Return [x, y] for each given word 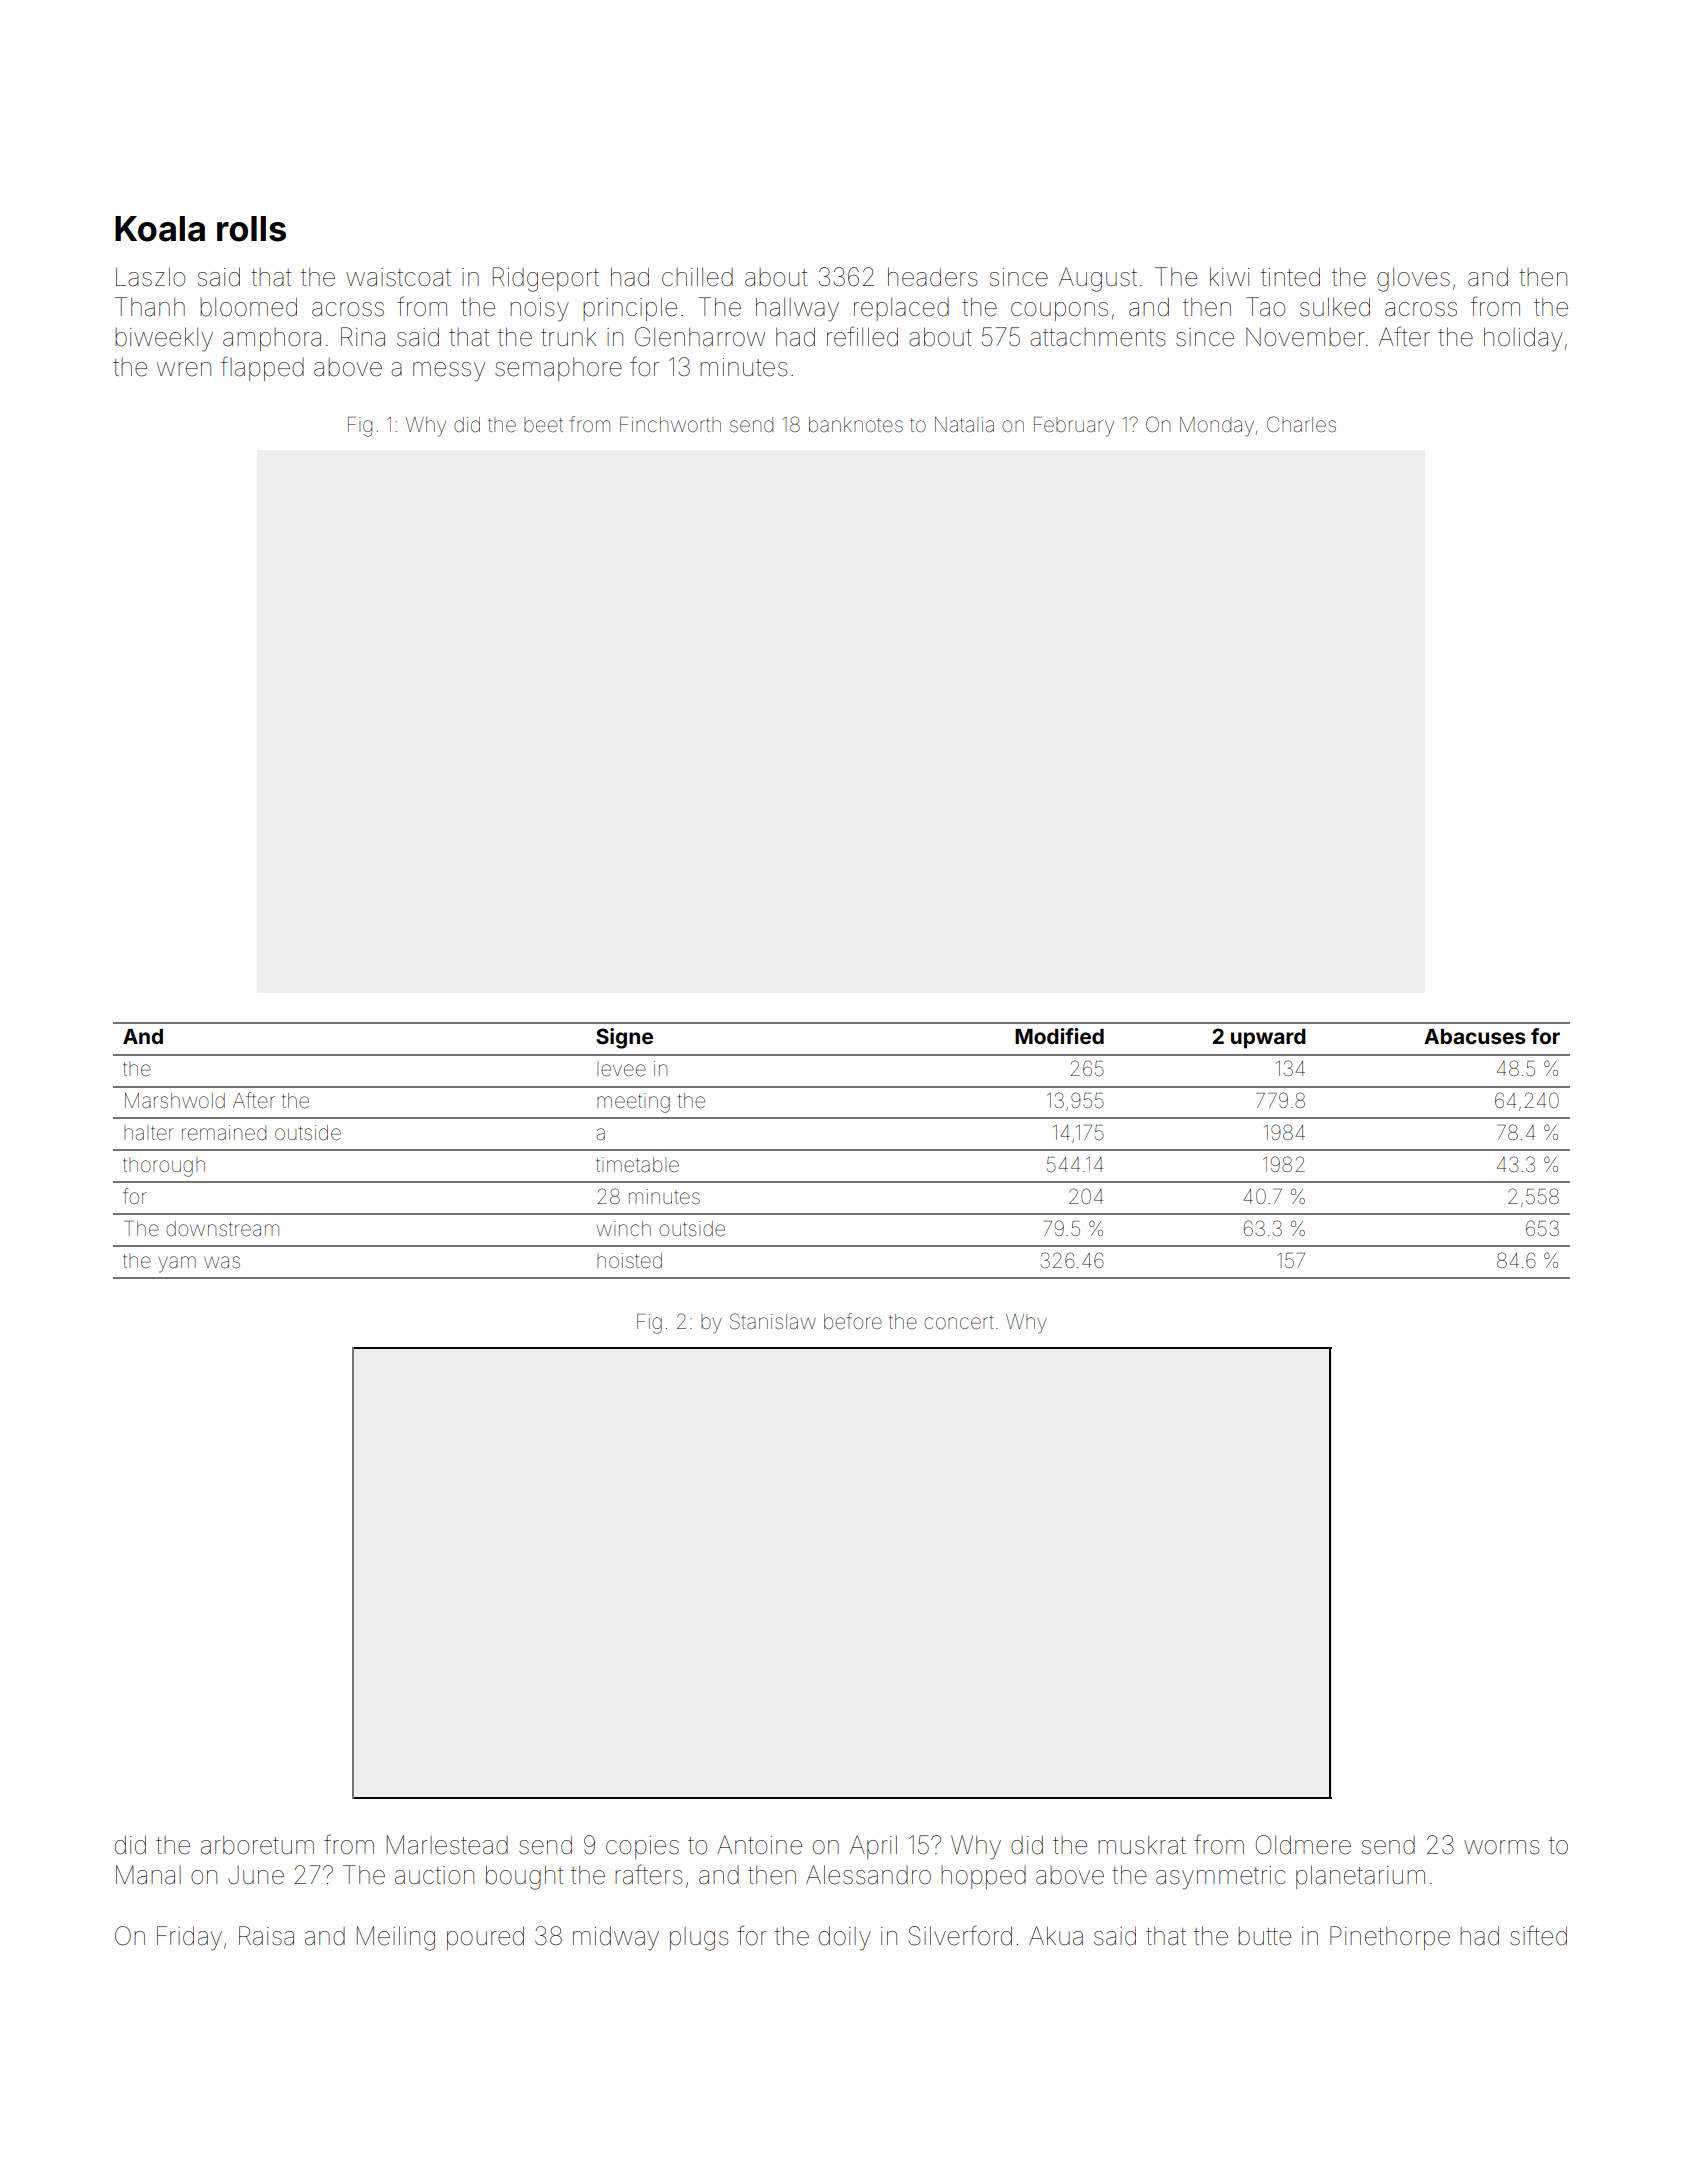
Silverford [960, 1935]
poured [485, 1938]
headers [933, 277]
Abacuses [1475, 1036]
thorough [164, 1167]
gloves [1413, 280]
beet [543, 424]
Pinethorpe [1390, 1938]
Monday [1217, 427]
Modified [1059, 1036]
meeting [633, 1103]
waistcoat [398, 277]
